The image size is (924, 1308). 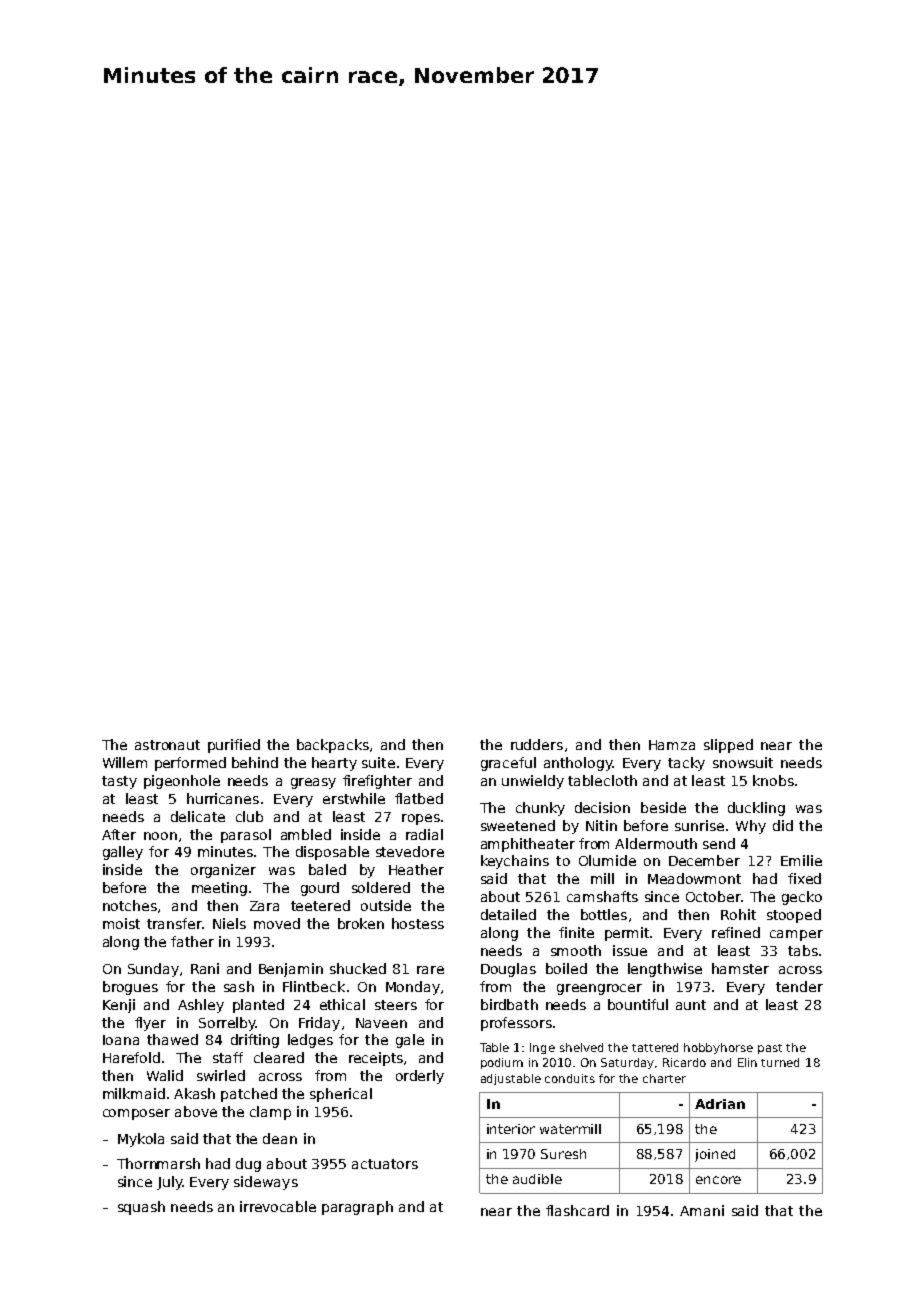 What do you see at coordinates (123, 853) in the image?
I see `galley` at bounding box center [123, 853].
